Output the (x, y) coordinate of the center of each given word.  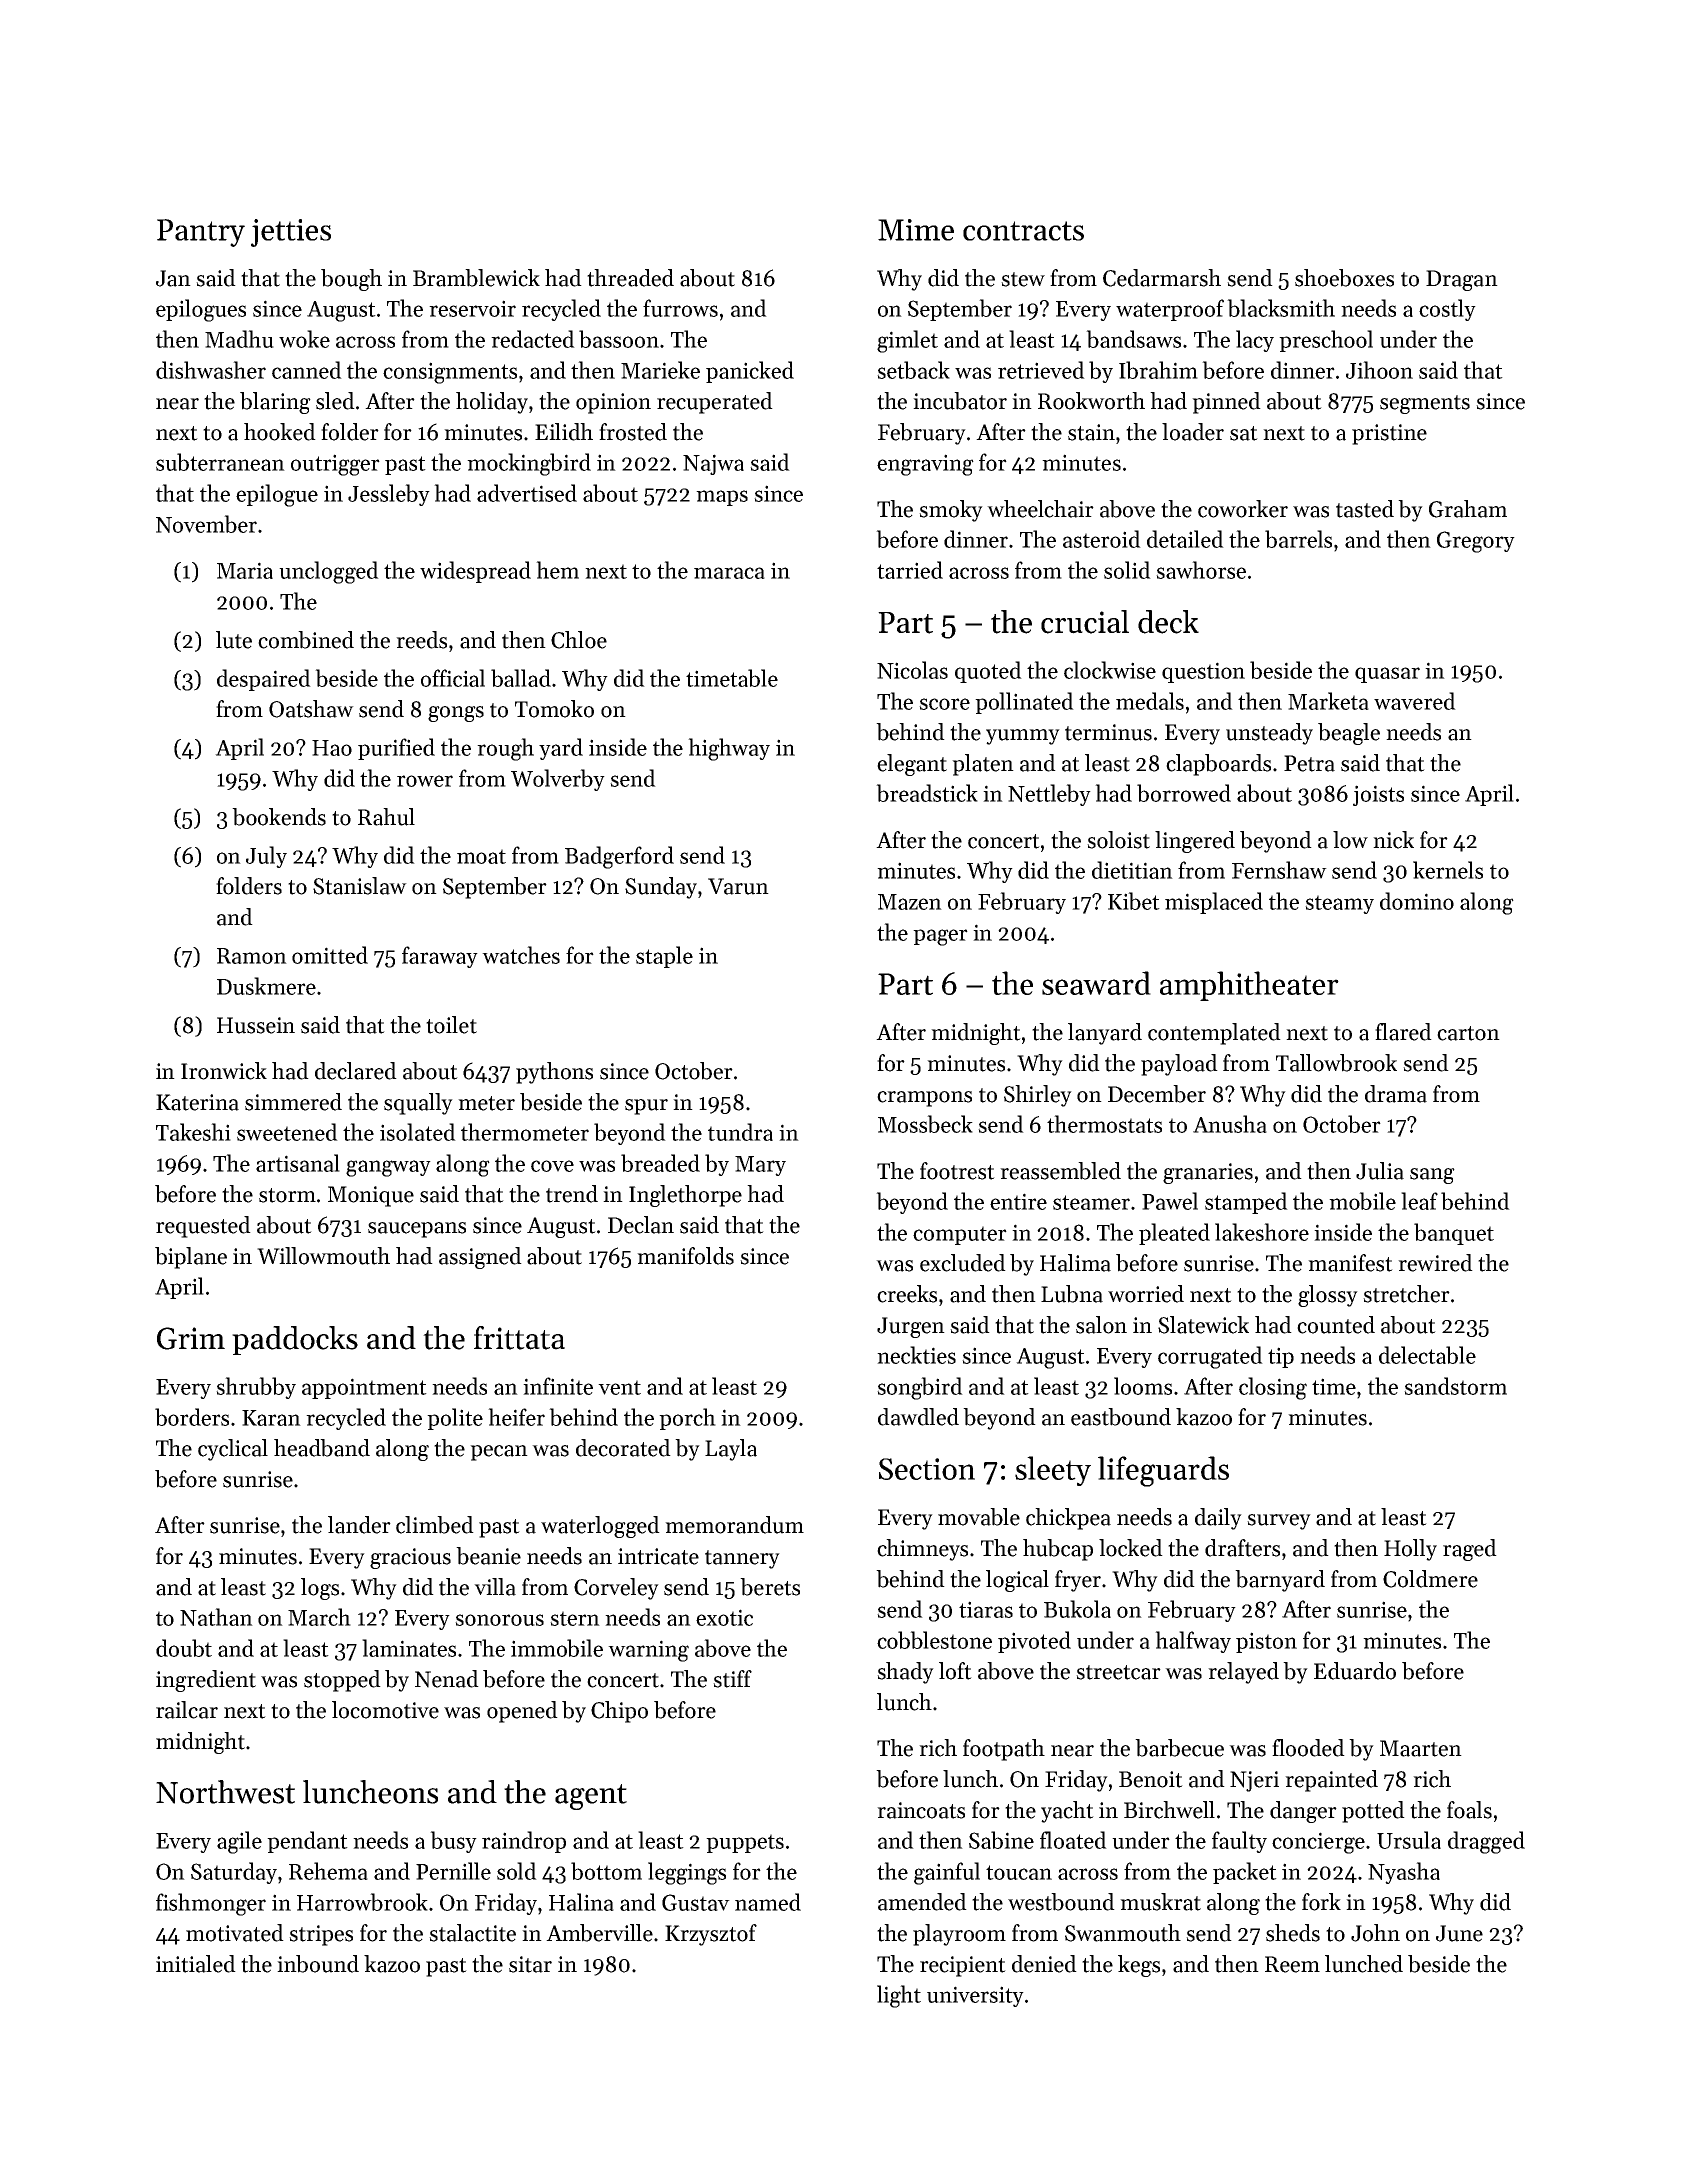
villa (495, 1587)
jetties (291, 233)
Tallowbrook (1336, 1063)
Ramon (252, 956)
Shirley (1038, 1096)
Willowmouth (323, 1256)
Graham (1468, 509)
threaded (630, 278)
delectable (1427, 1355)
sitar (530, 1964)
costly (1447, 310)
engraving (925, 465)
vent (619, 1387)
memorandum (734, 1525)
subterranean (220, 462)
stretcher (1406, 1294)
